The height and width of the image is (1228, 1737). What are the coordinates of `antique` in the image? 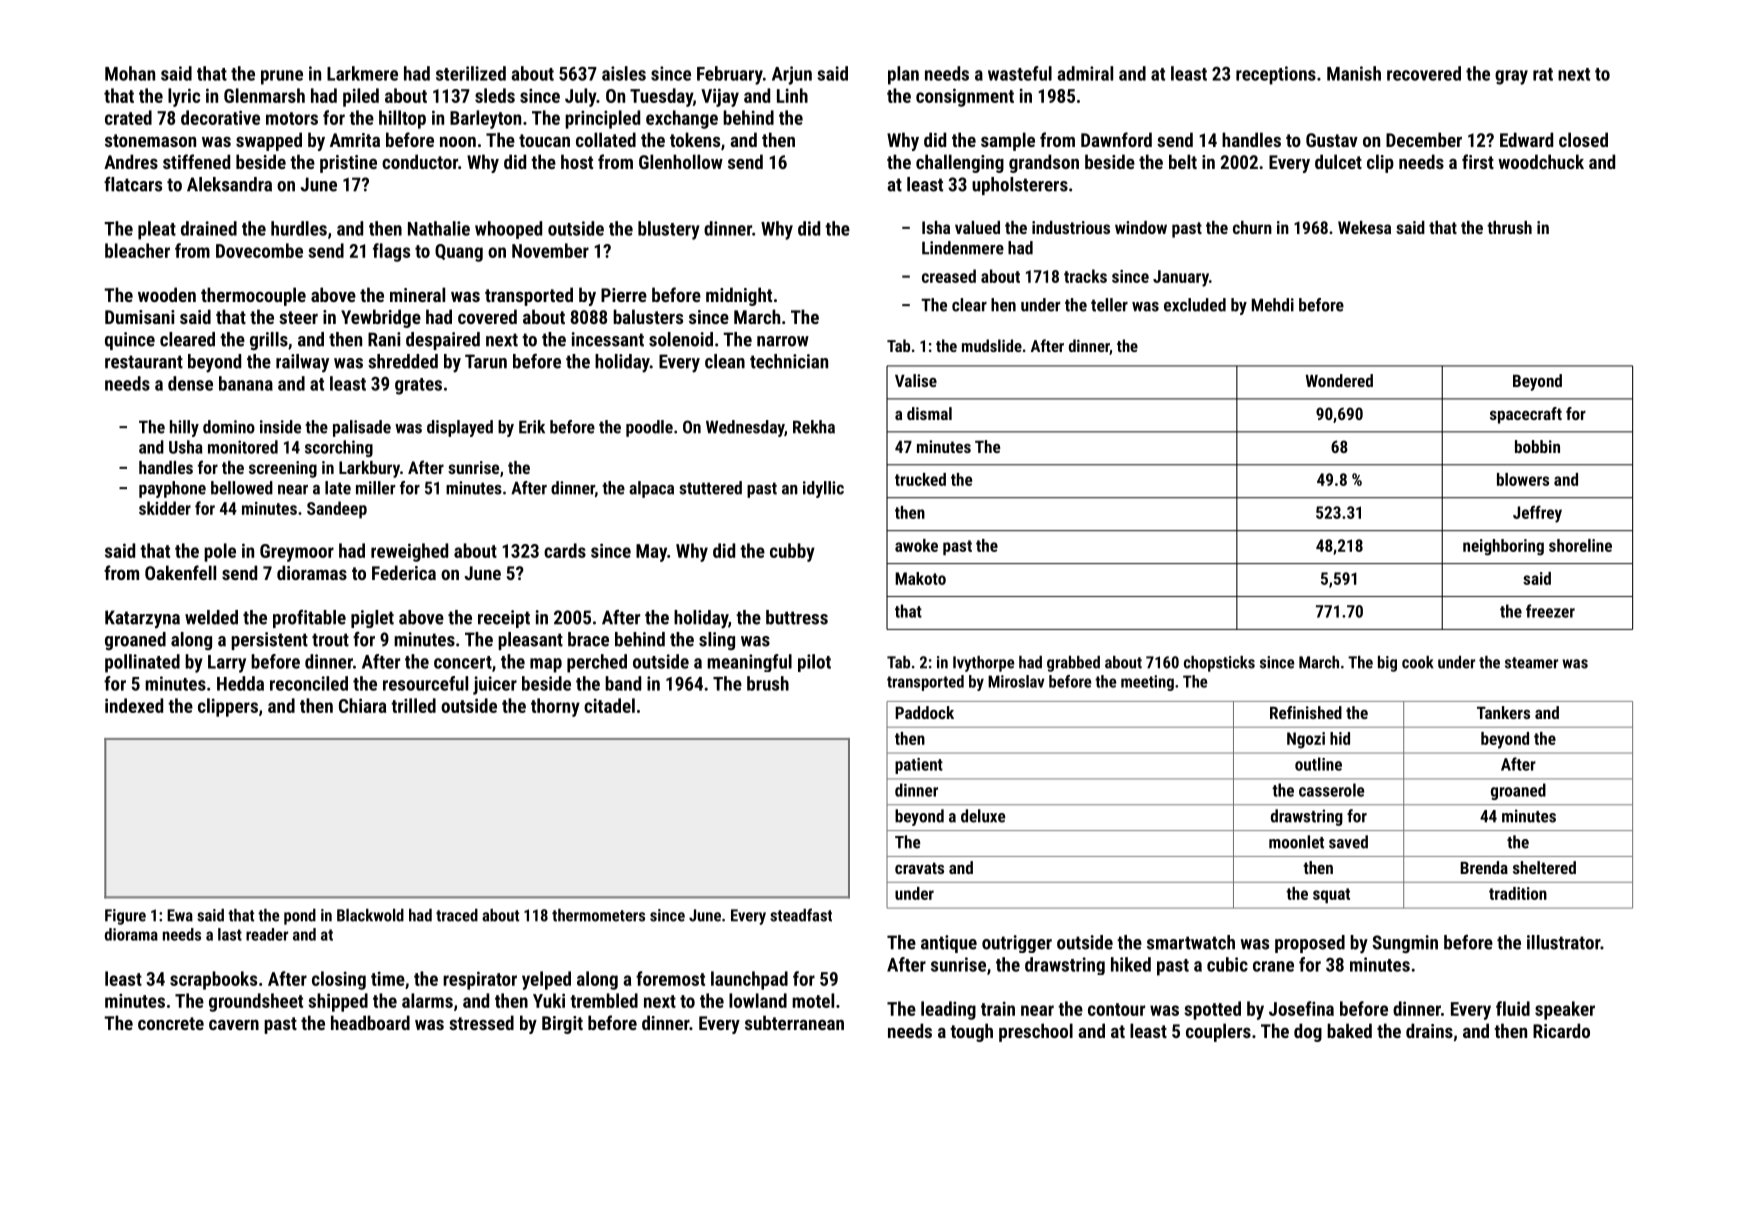 It's located at (949, 944).
